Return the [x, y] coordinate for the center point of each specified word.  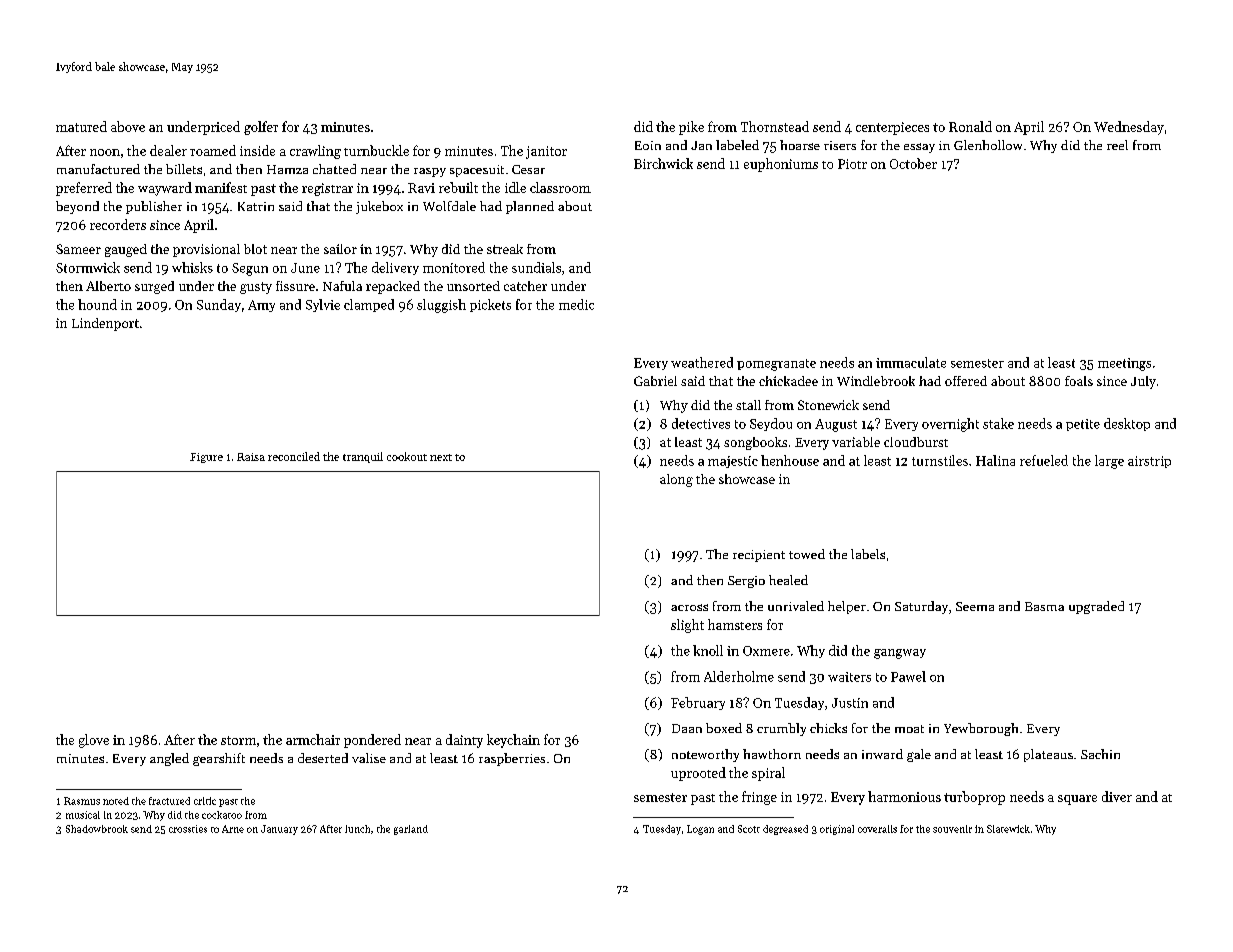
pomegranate [776, 365]
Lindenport [105, 324]
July [1143, 382]
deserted [323, 758]
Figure [206, 458]
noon [105, 152]
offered [966, 381]
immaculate [911, 362]
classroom [560, 187]
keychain [513, 741]
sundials [536, 267]
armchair [313, 739]
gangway [900, 654]
